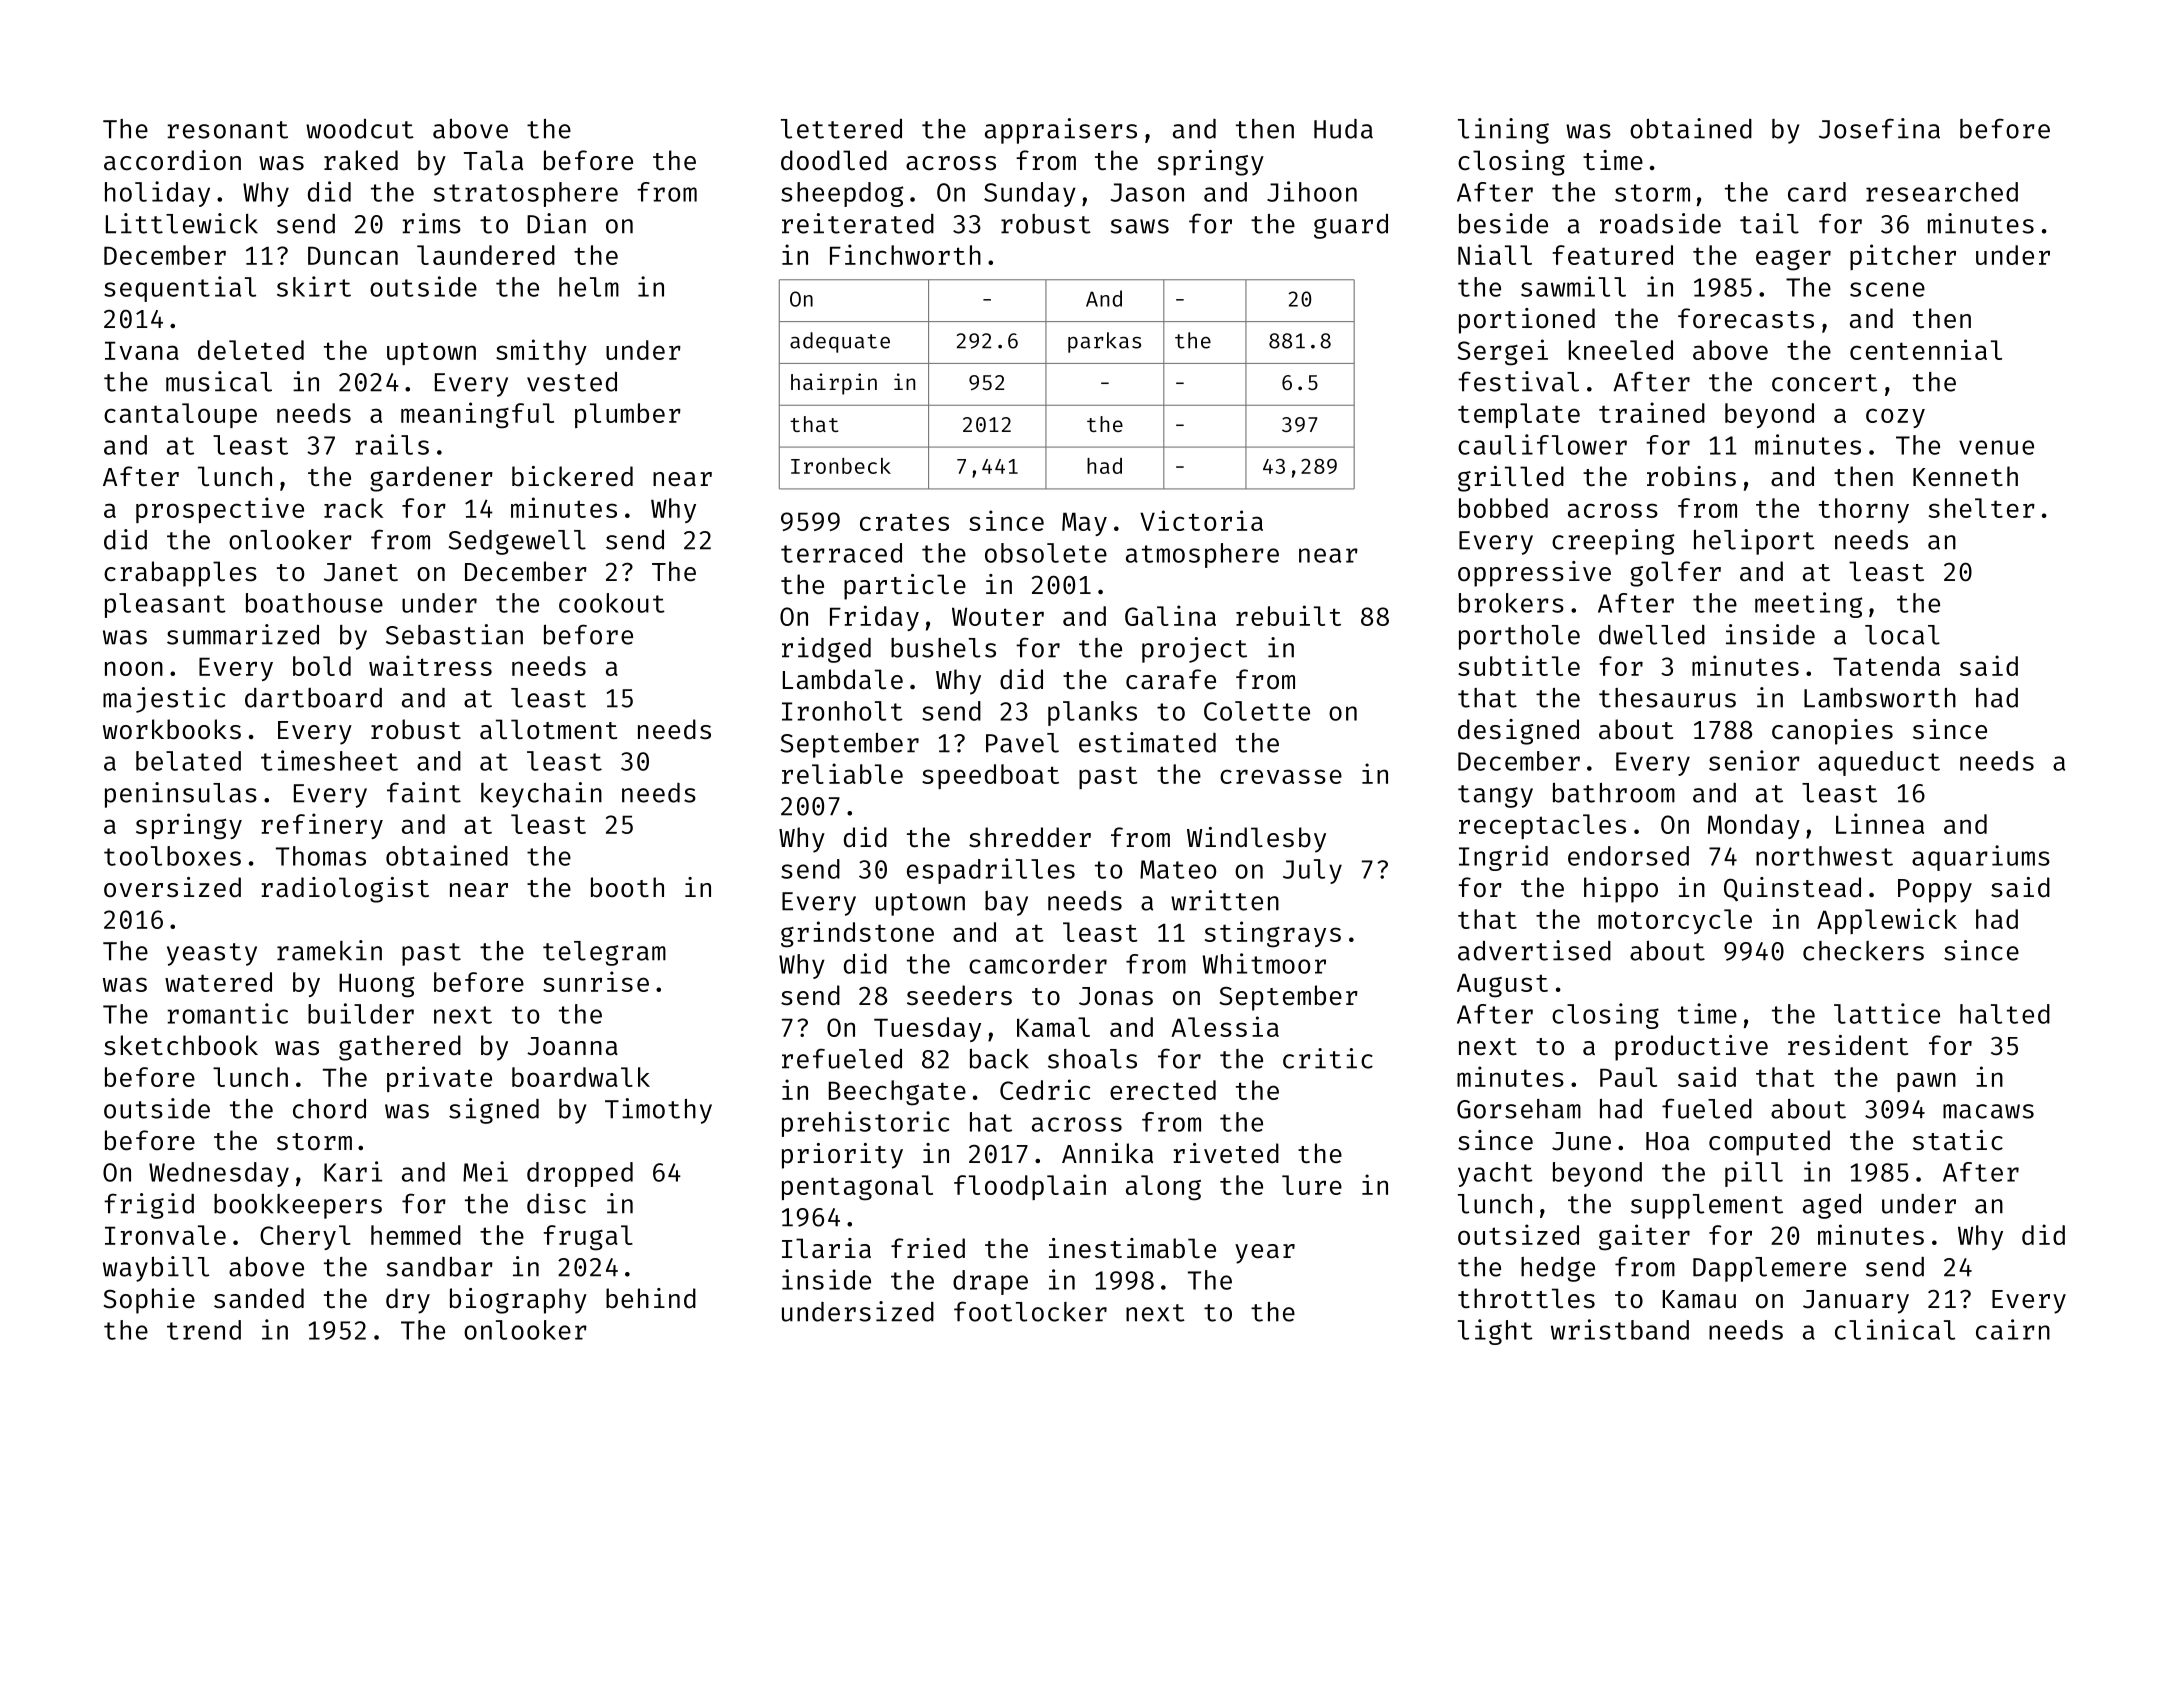  Describe the element at coordinates (1620, 1329) in the page. I see `wristband` at that location.
